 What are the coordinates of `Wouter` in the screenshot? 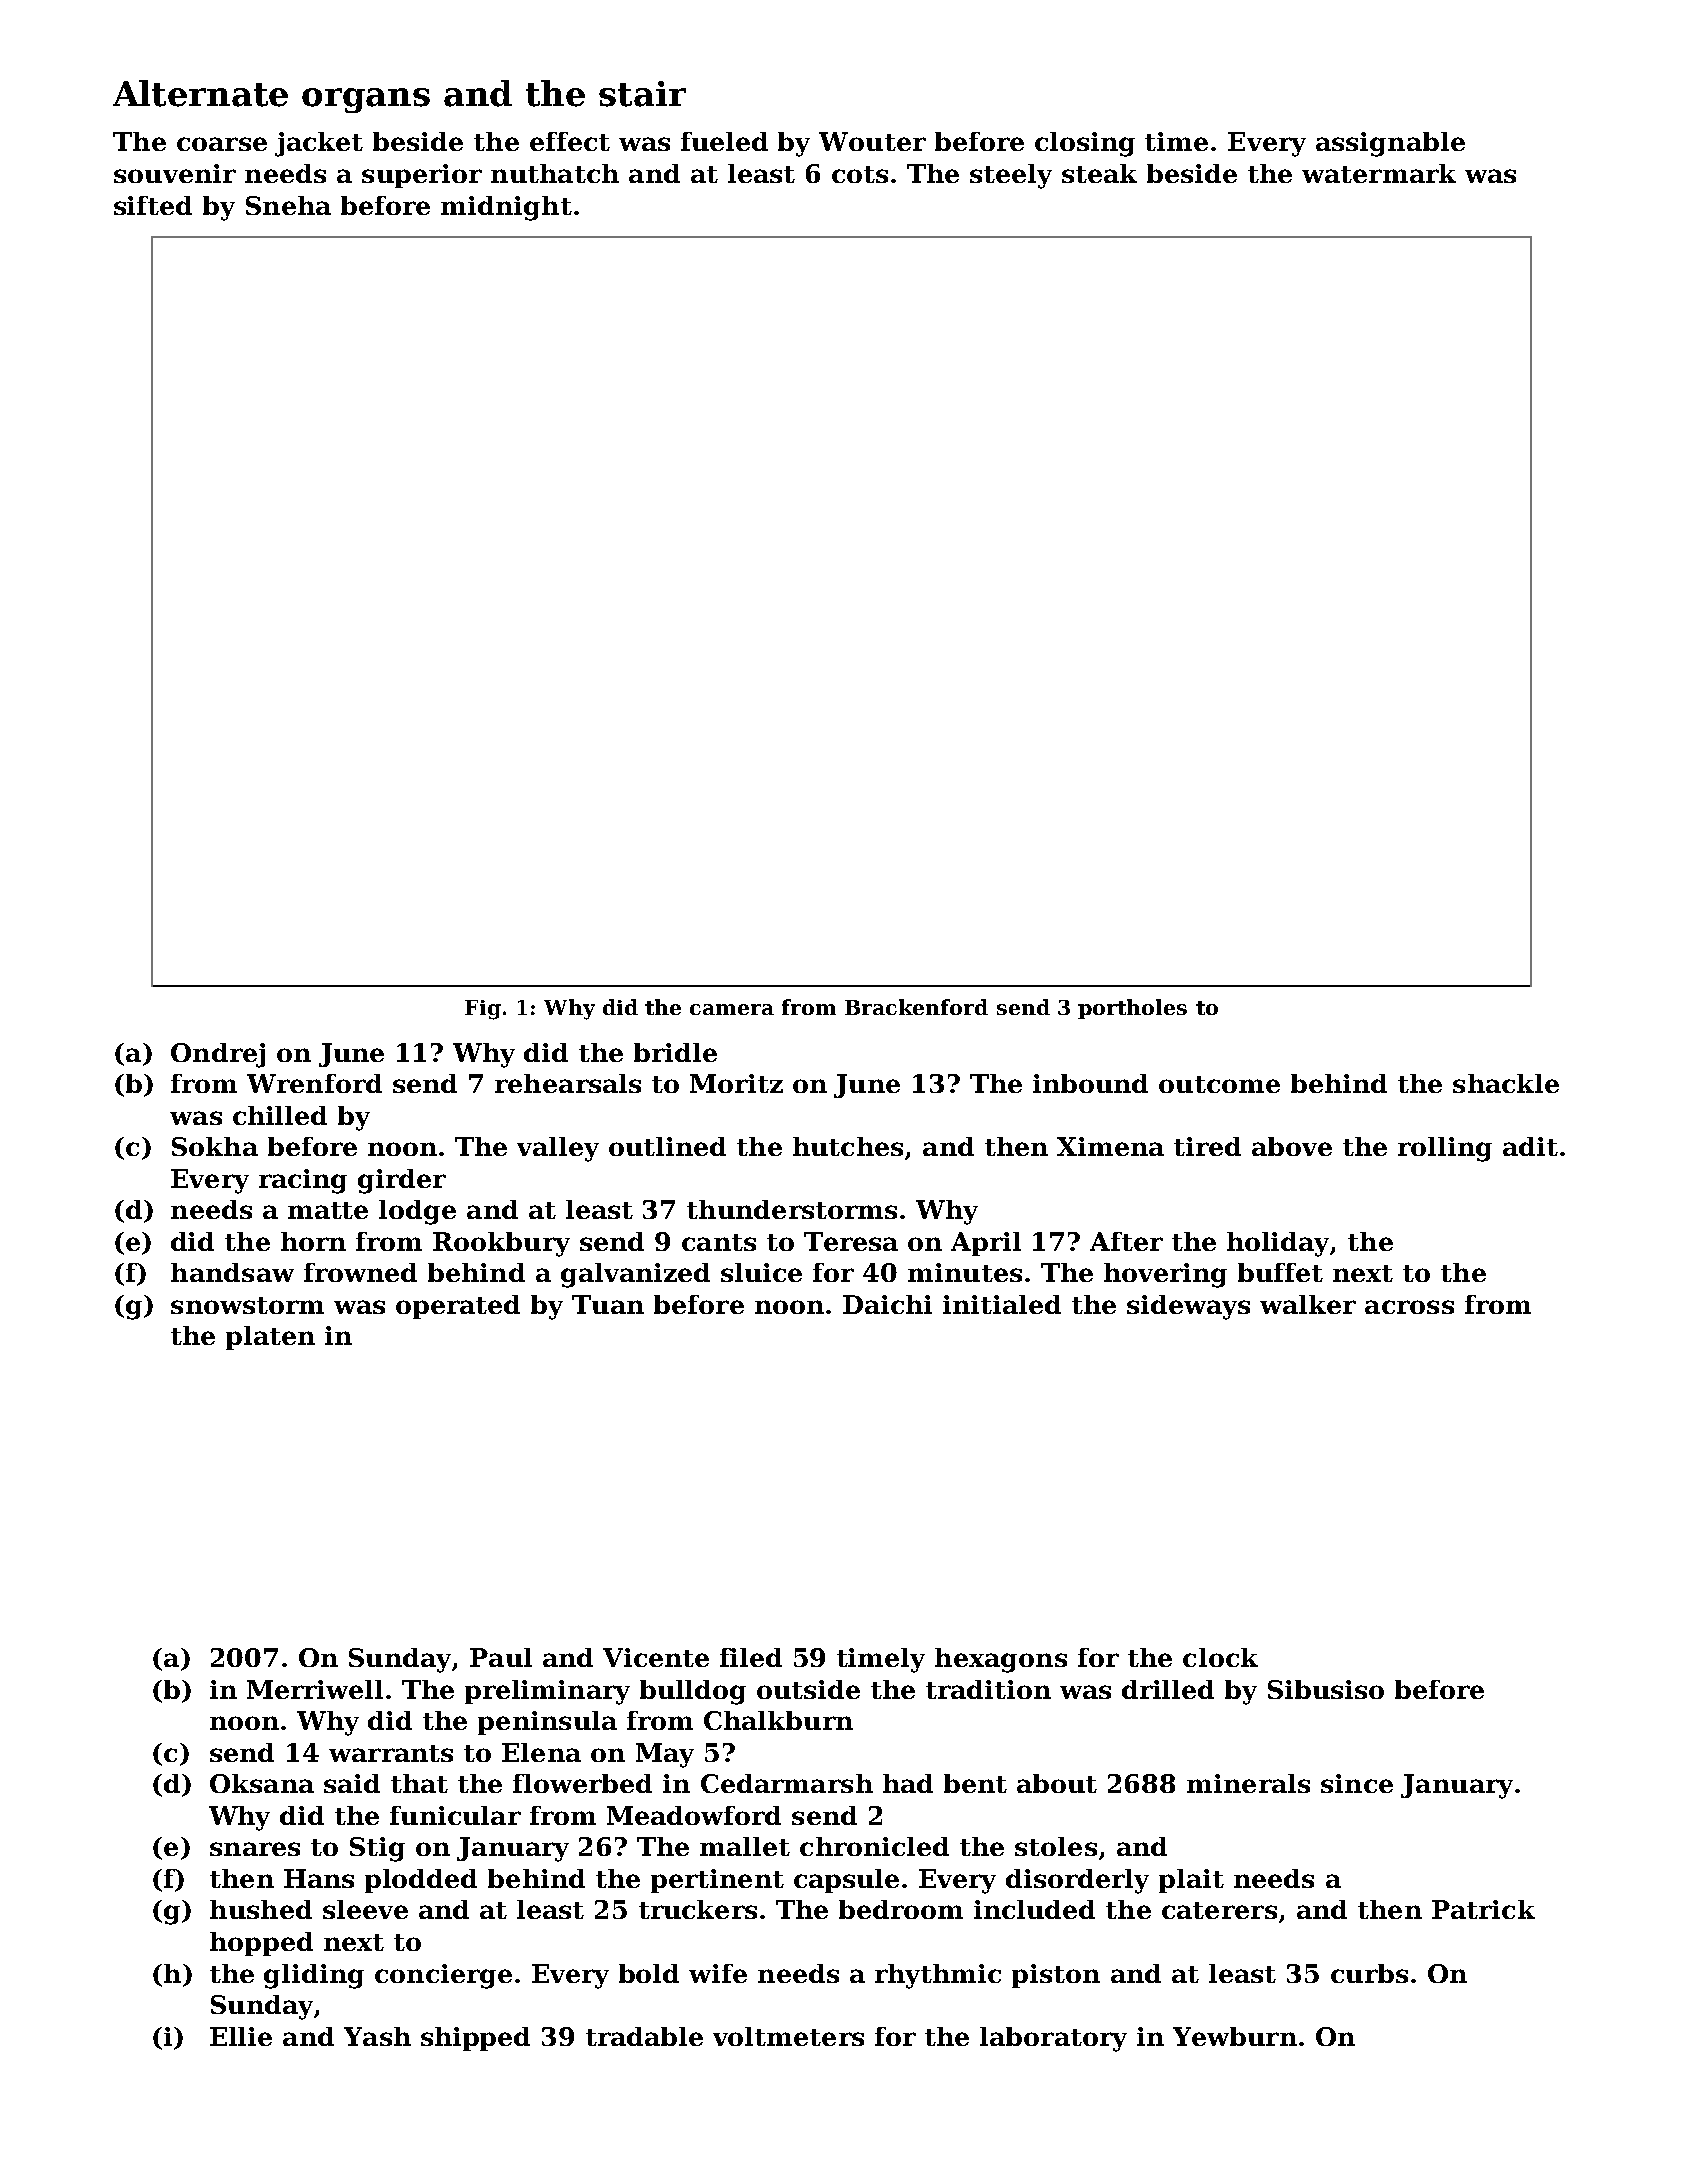 It's located at (872, 141).
